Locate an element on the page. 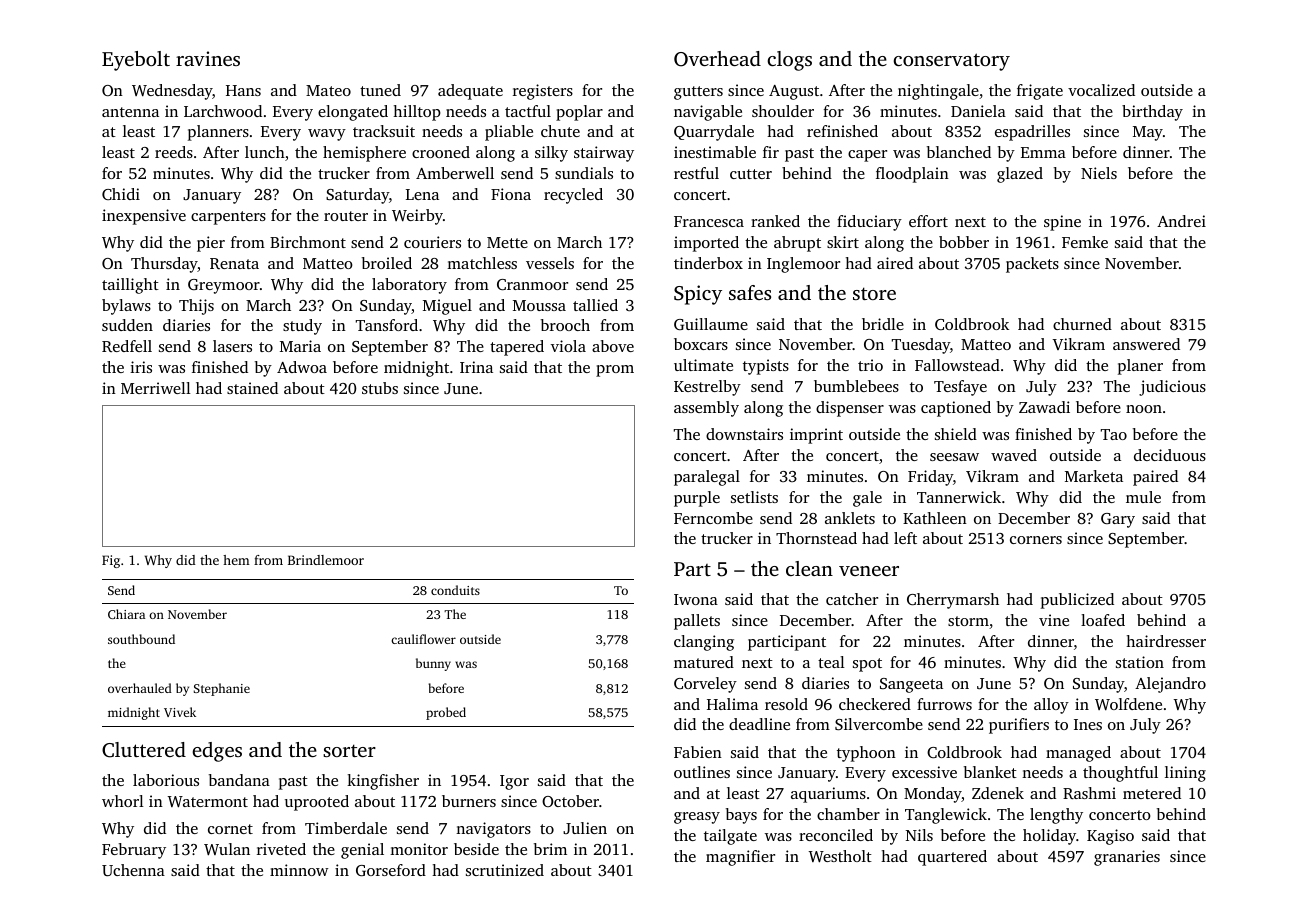 The image size is (1308, 924). holiday is located at coordinates (1049, 837).
